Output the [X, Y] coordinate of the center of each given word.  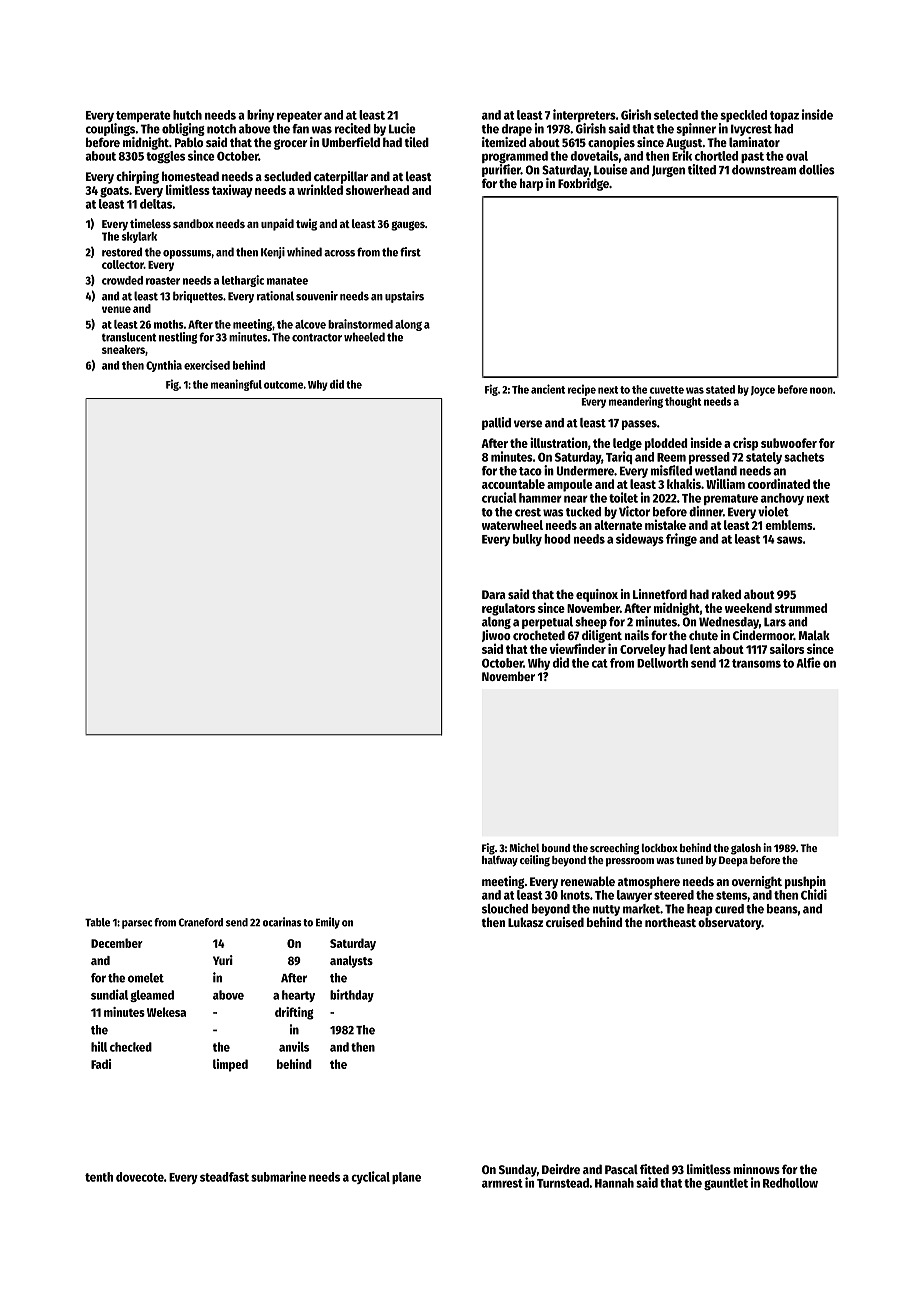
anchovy [782, 499]
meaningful [236, 385]
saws [790, 540]
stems [731, 895]
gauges [408, 226]
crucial [499, 497]
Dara [494, 594]
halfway [500, 861]
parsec [137, 924]
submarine [278, 1176]
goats [114, 192]
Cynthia [164, 366]
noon [821, 390]
